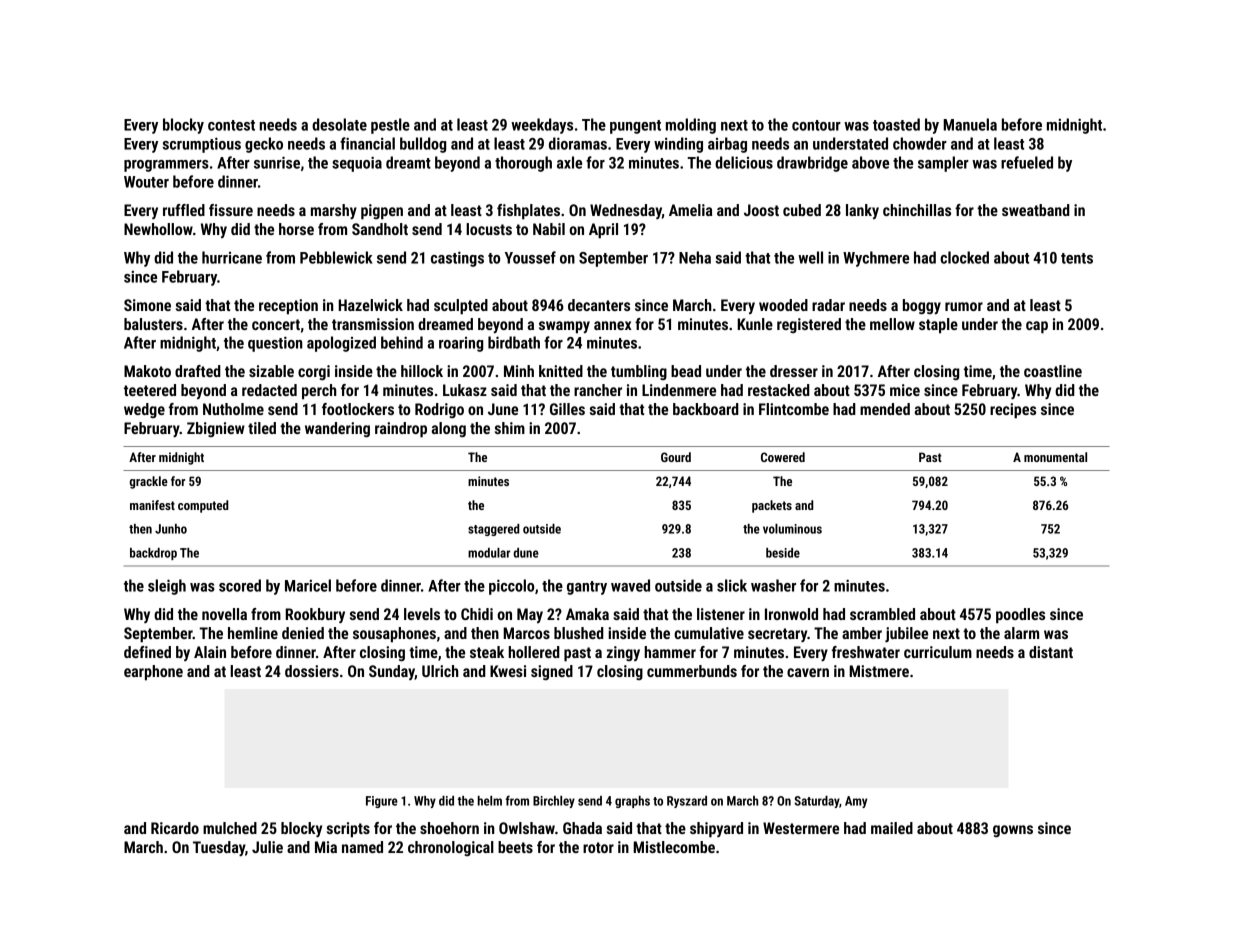 This document has width=1233, height=952. I want to click on dresser, so click(794, 371).
